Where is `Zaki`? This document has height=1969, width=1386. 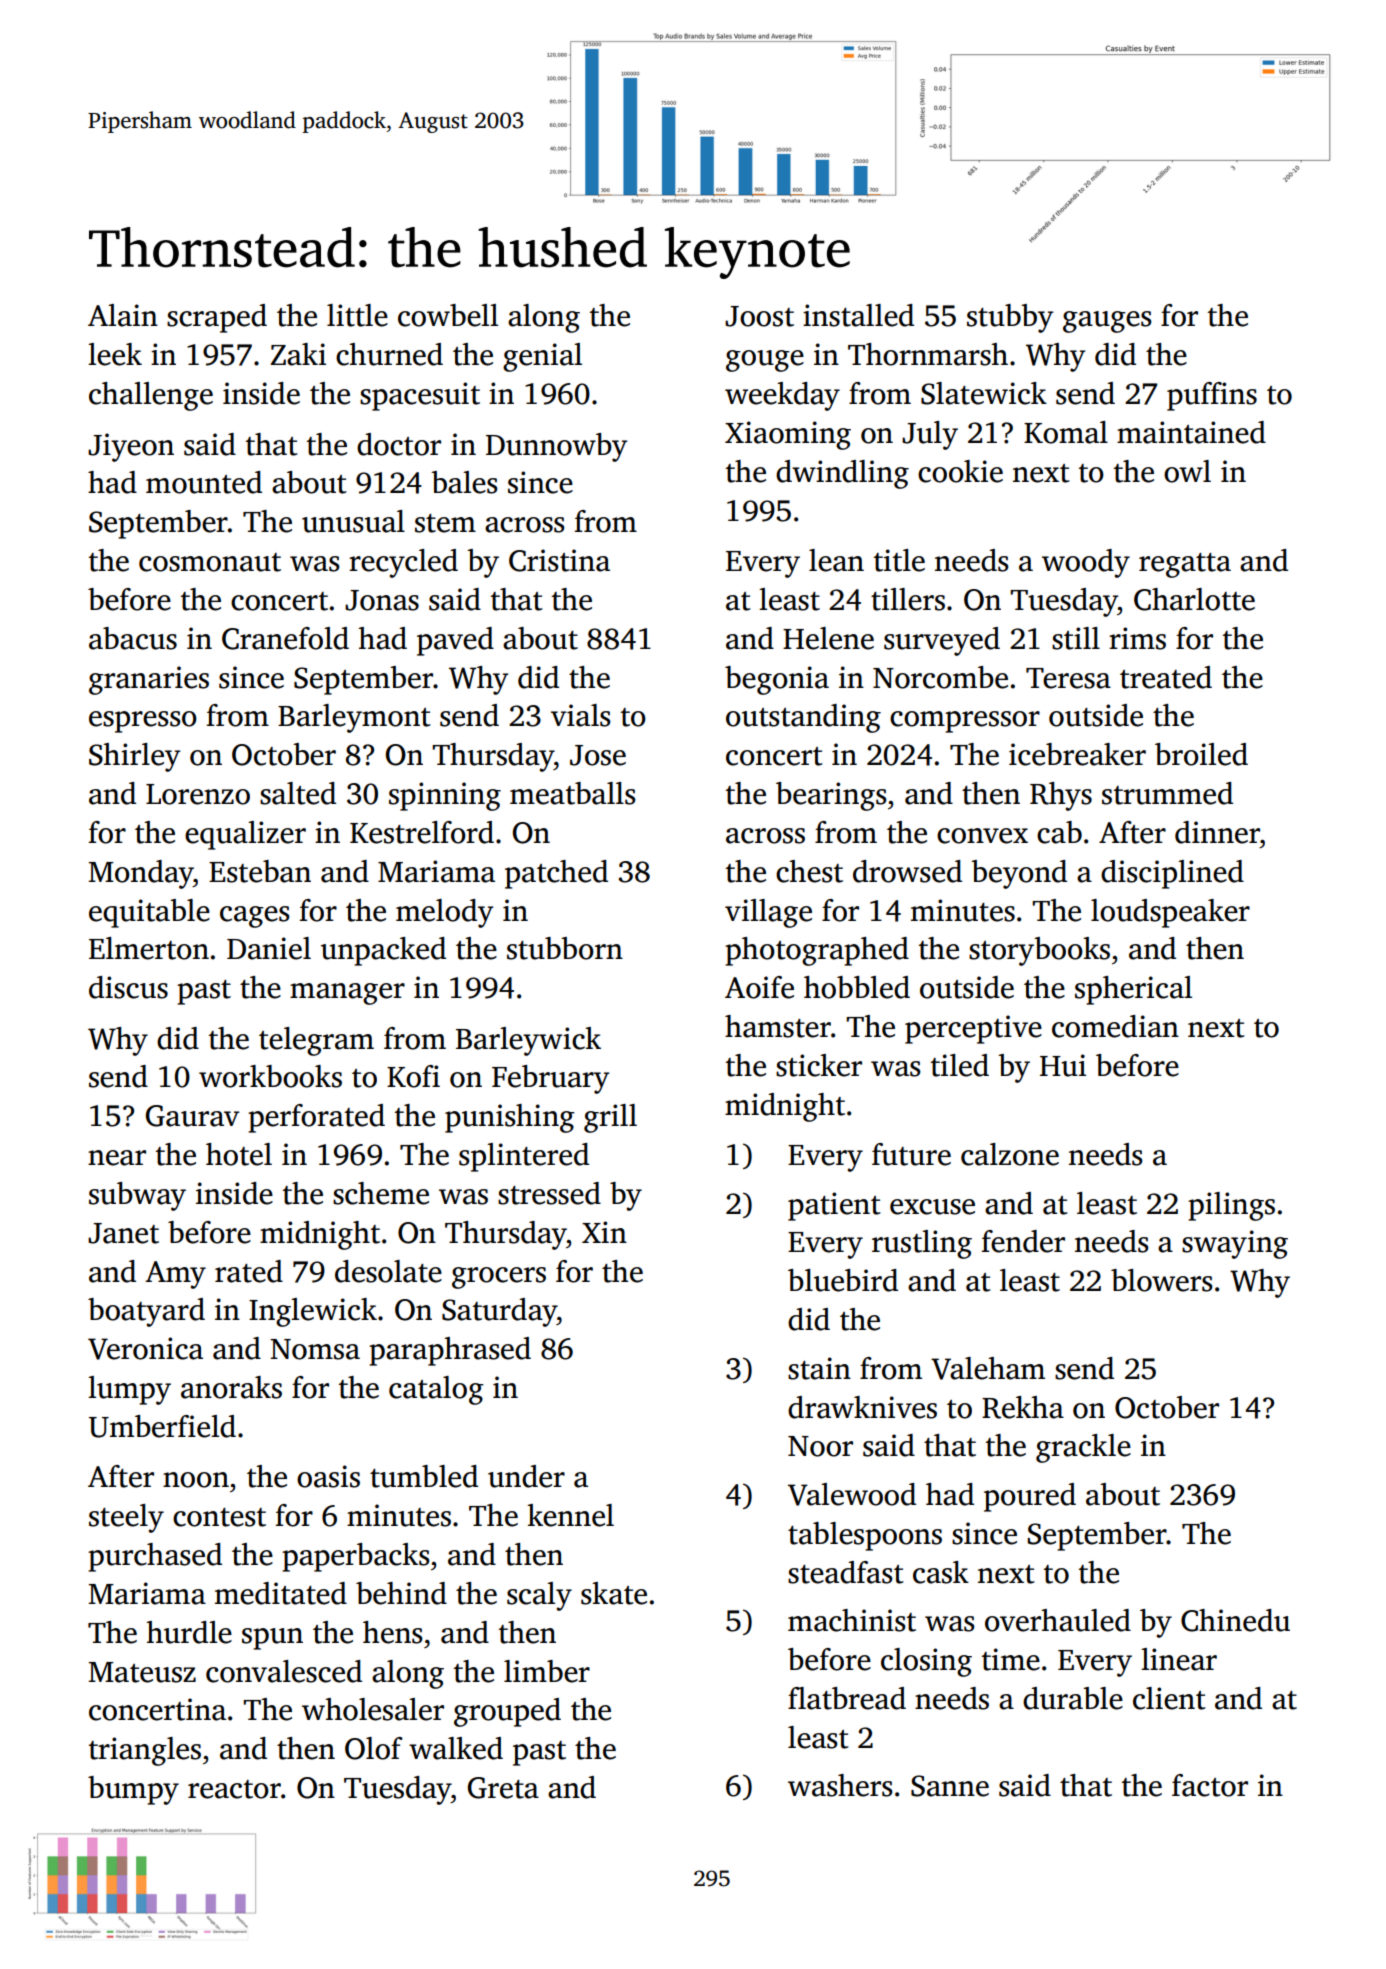
Zaki is located at coordinates (298, 354).
